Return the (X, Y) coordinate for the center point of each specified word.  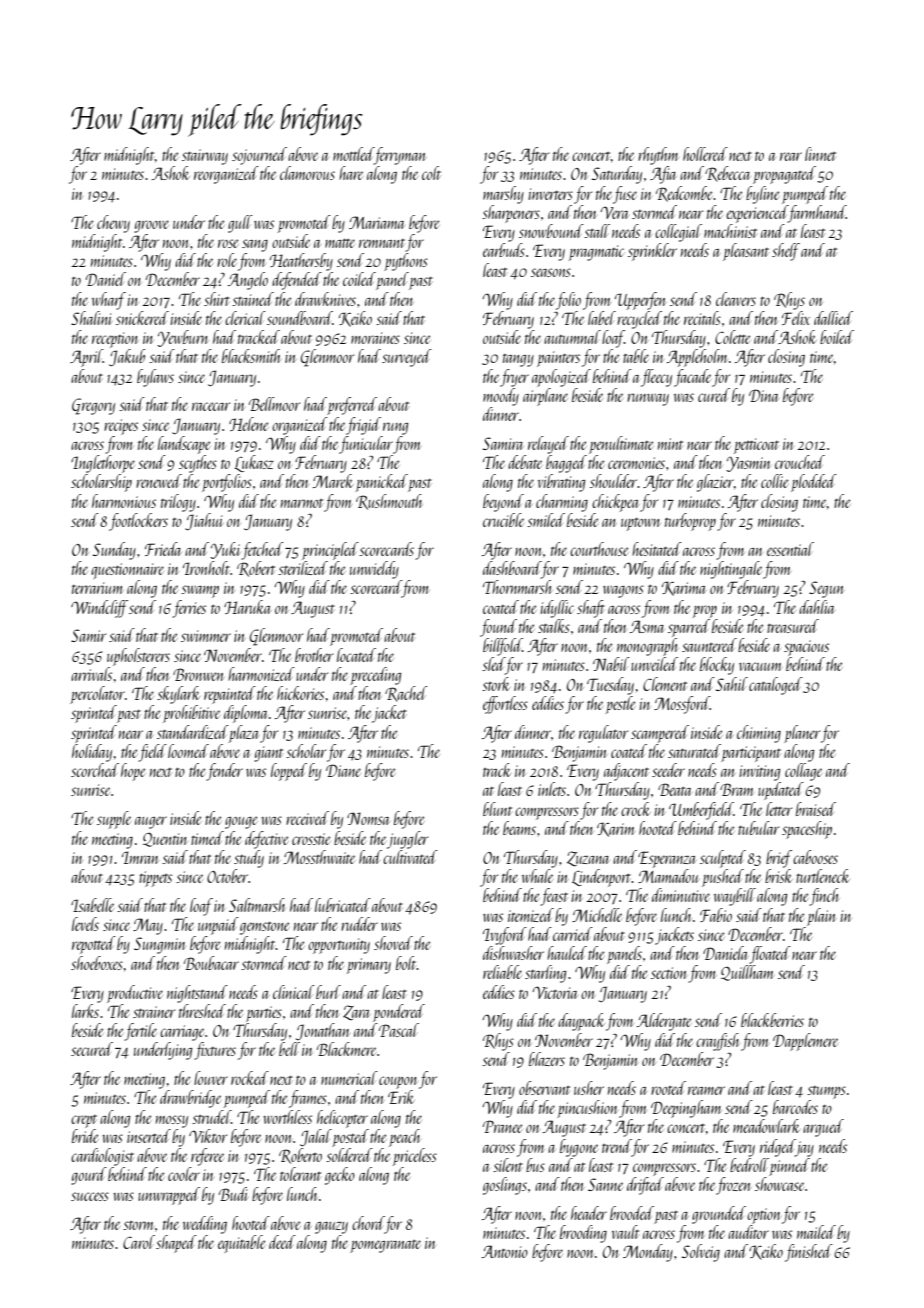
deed (282, 1242)
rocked (250, 1078)
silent (508, 1165)
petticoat (756, 446)
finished (809, 1253)
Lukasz (254, 463)
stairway (205, 157)
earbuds (504, 250)
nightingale (731, 570)
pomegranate (385, 1246)
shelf (786, 252)
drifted (645, 1186)
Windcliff (99, 609)
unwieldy (374, 570)
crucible (503, 520)
